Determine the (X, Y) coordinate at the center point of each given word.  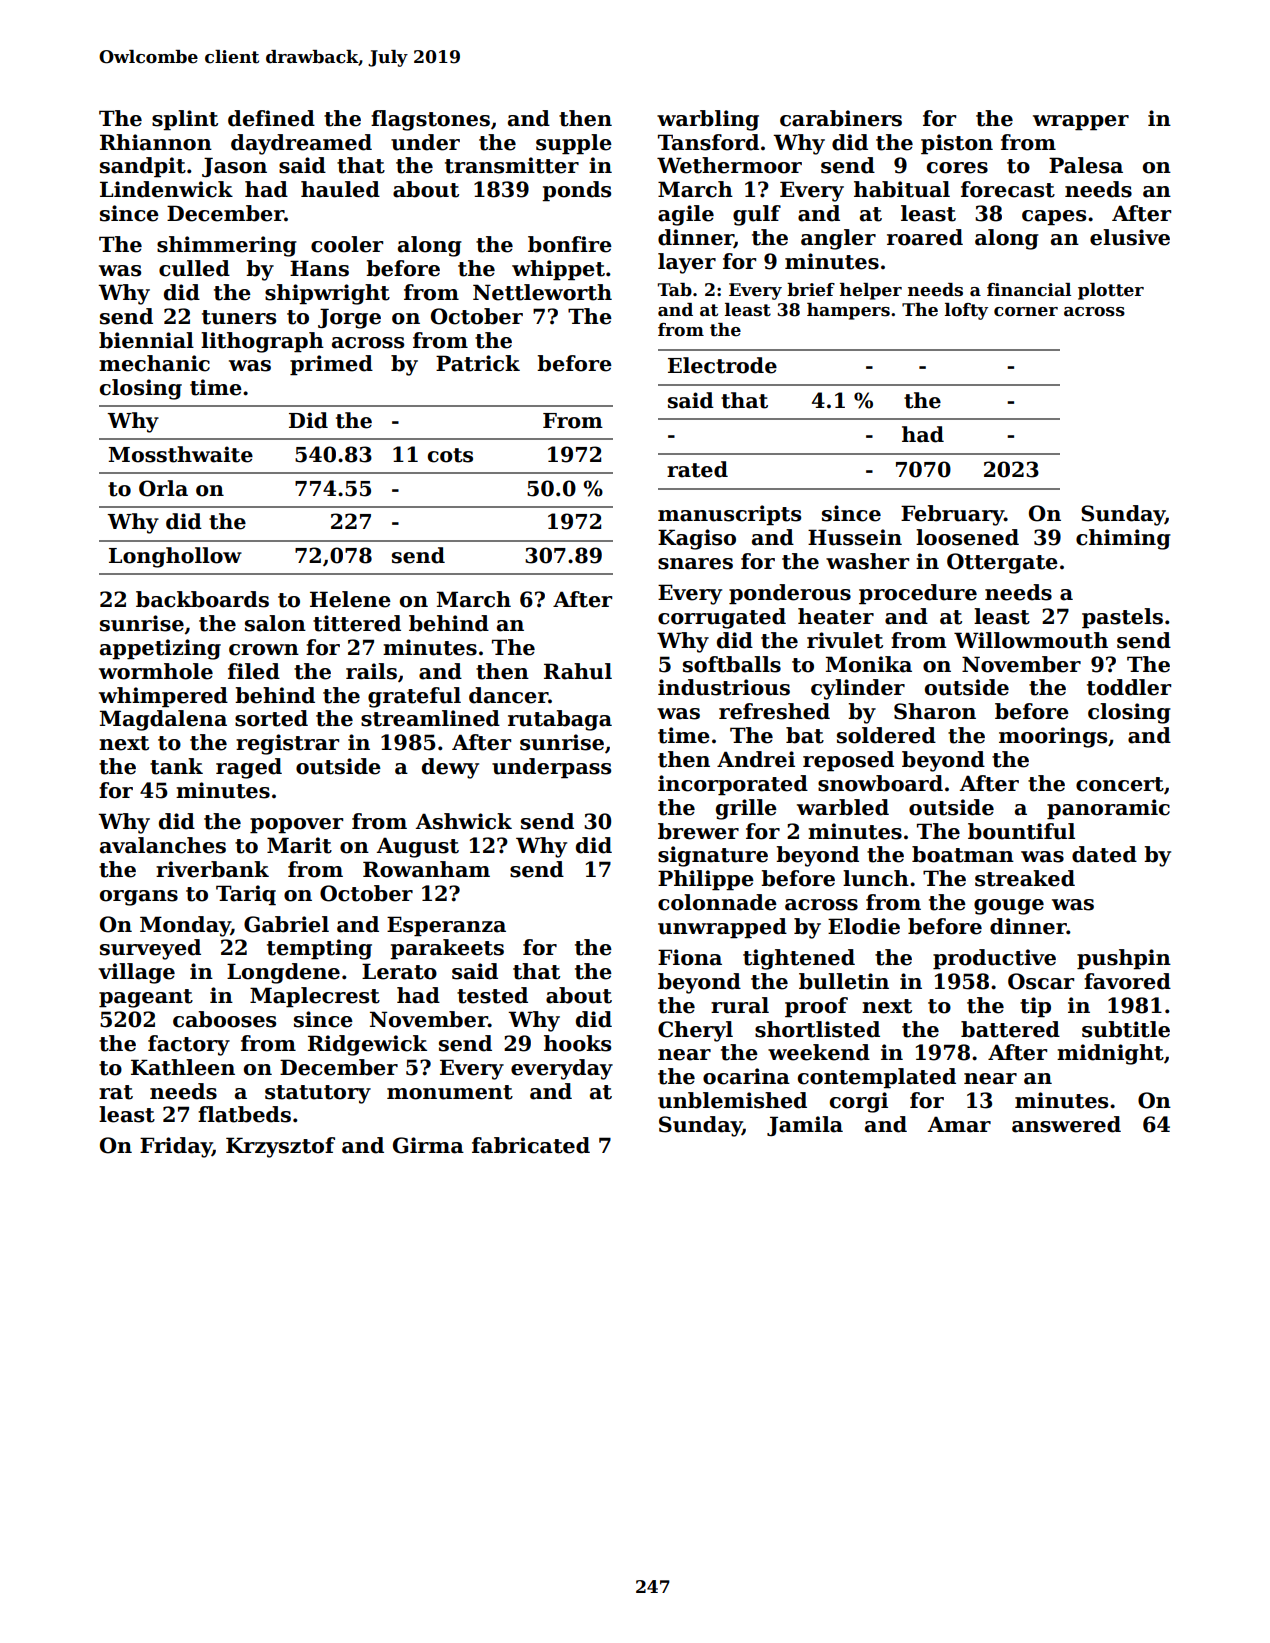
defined (271, 118)
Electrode (722, 365)
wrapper (1081, 123)
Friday (176, 1147)
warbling (708, 120)
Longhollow (175, 557)
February (952, 515)
